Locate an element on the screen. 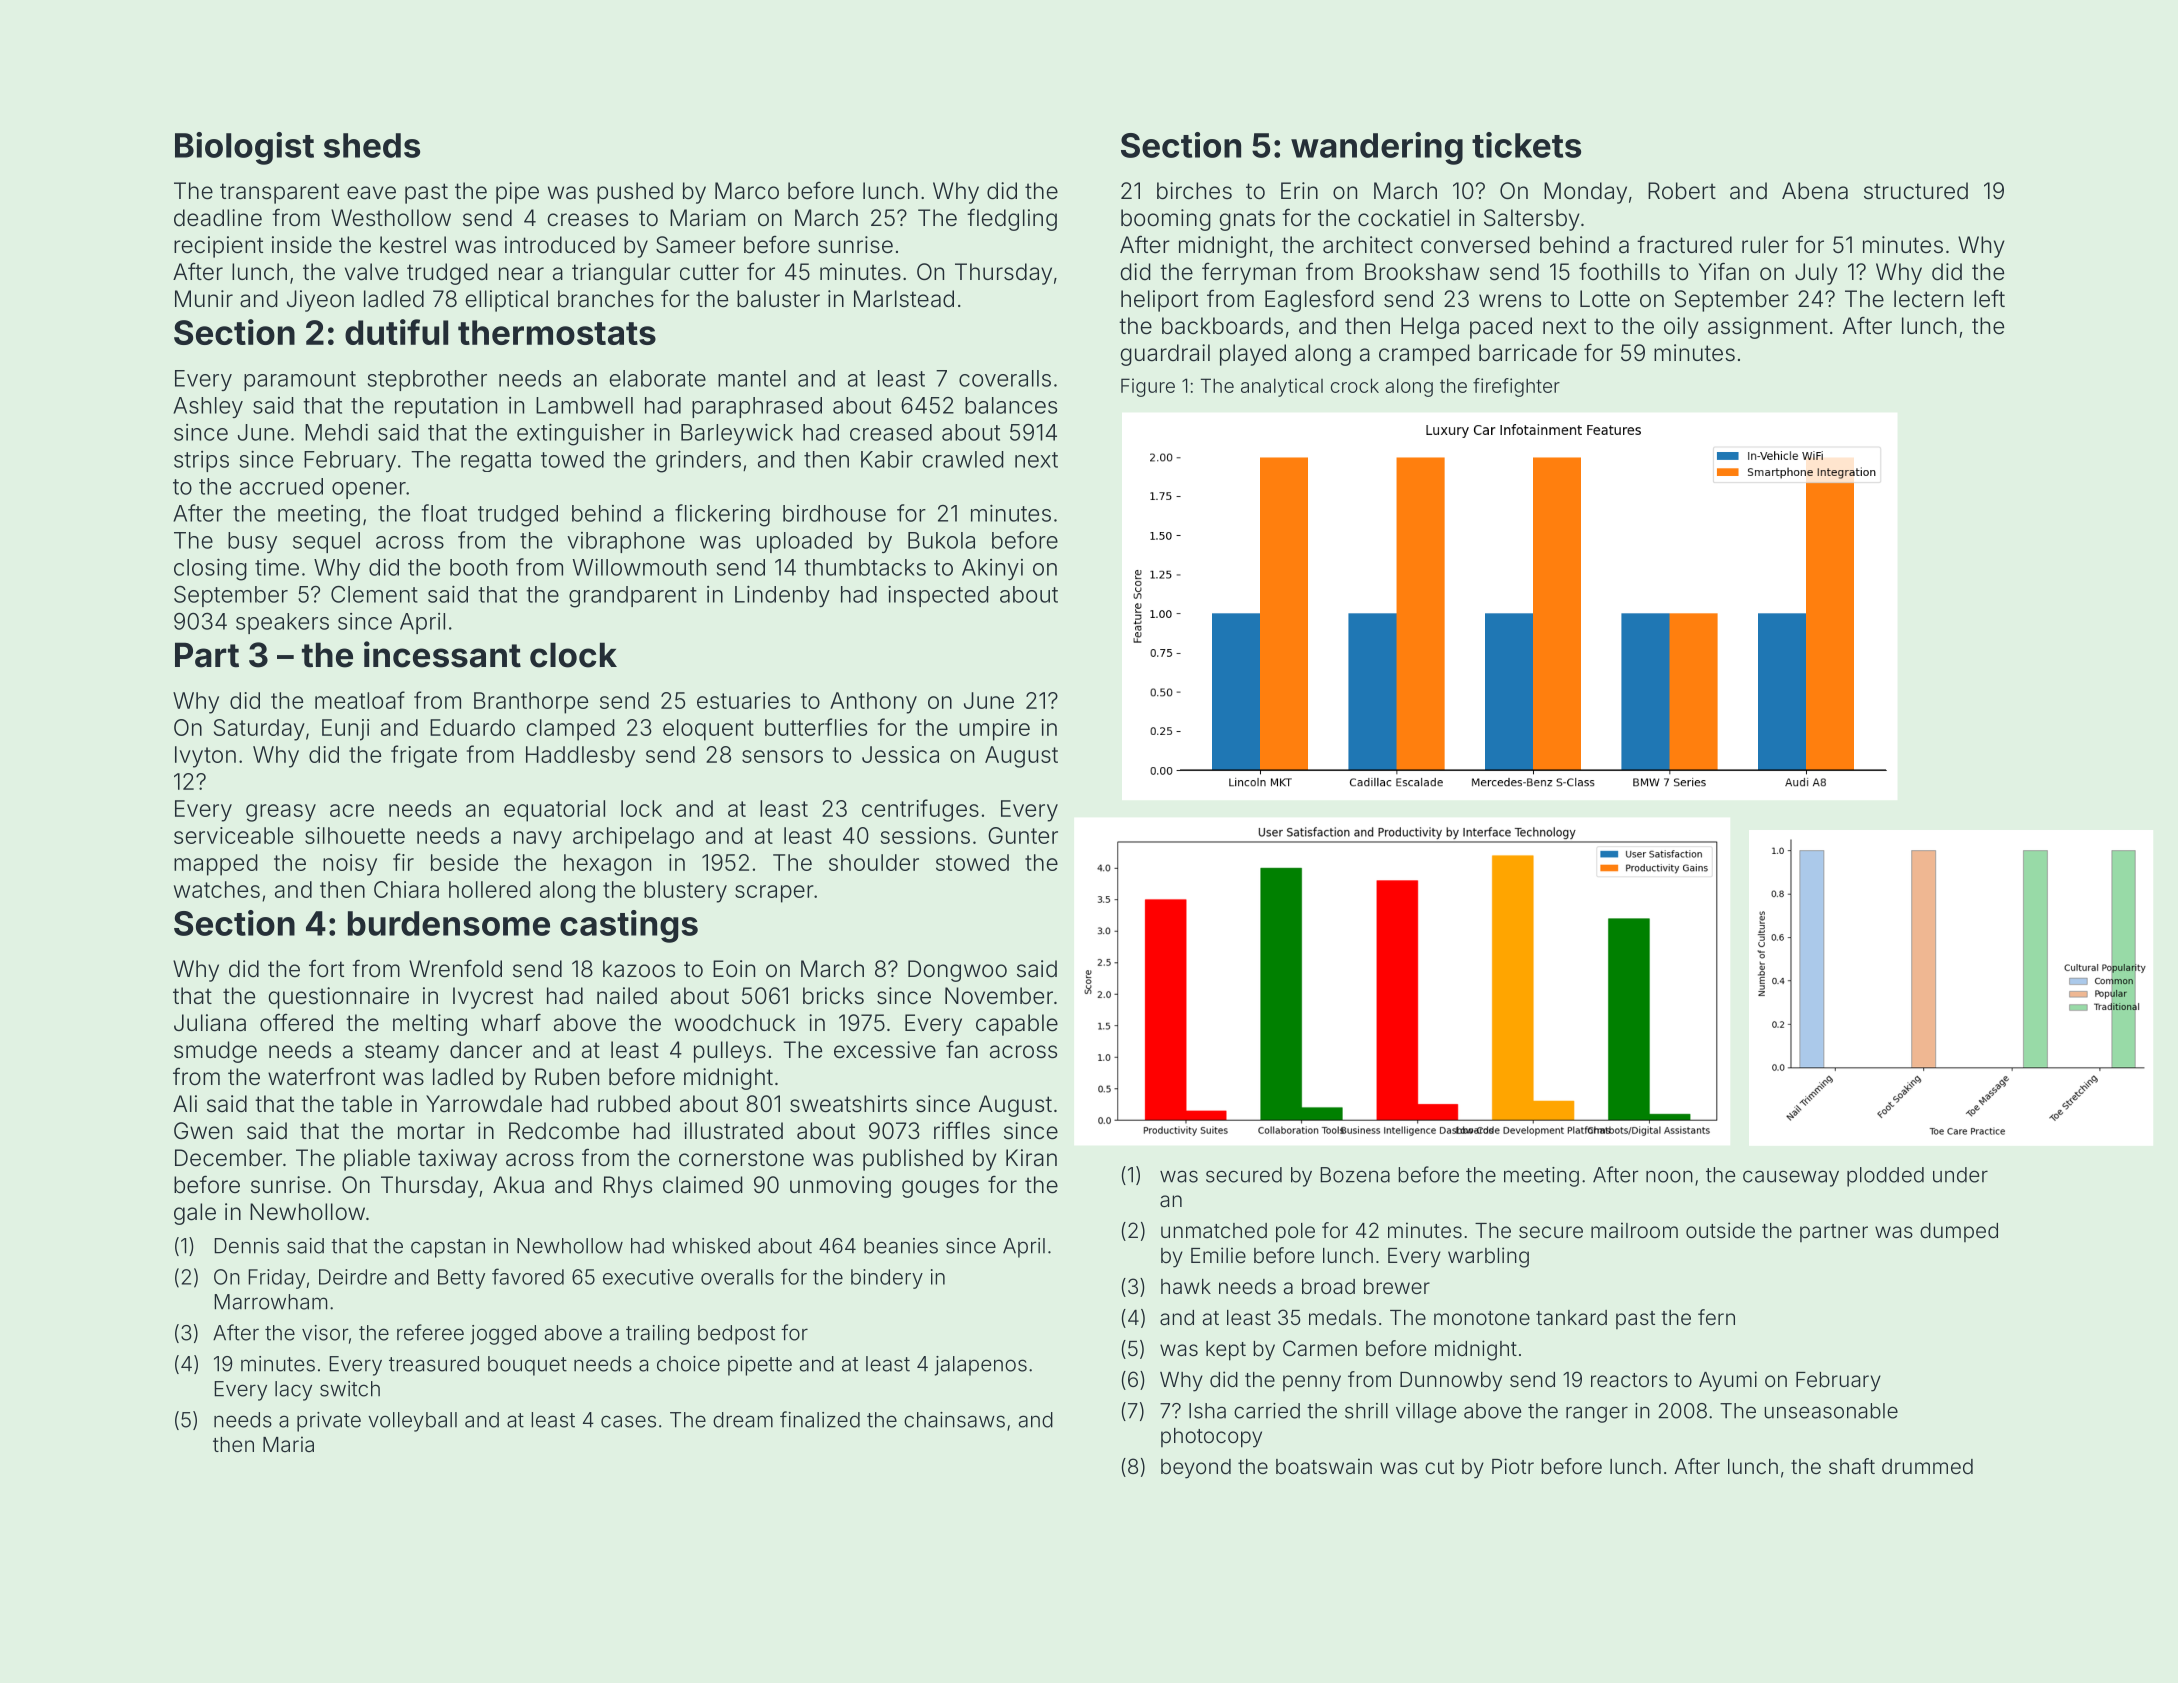 Image resolution: width=2178 pixels, height=1683 pixels. tickets is located at coordinates (1526, 145).
